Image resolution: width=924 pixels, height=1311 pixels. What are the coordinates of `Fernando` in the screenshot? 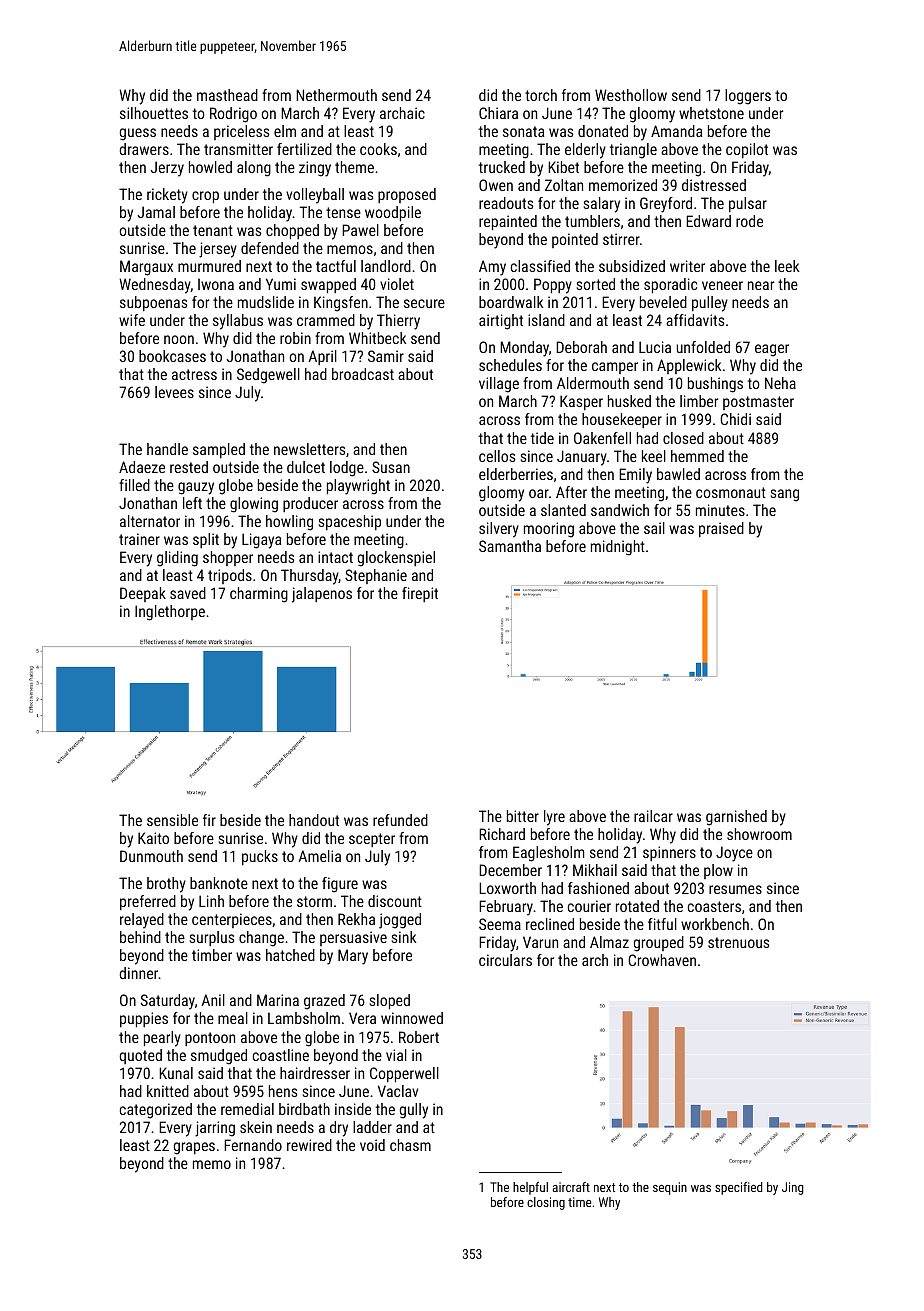 It's located at (253, 1145).
